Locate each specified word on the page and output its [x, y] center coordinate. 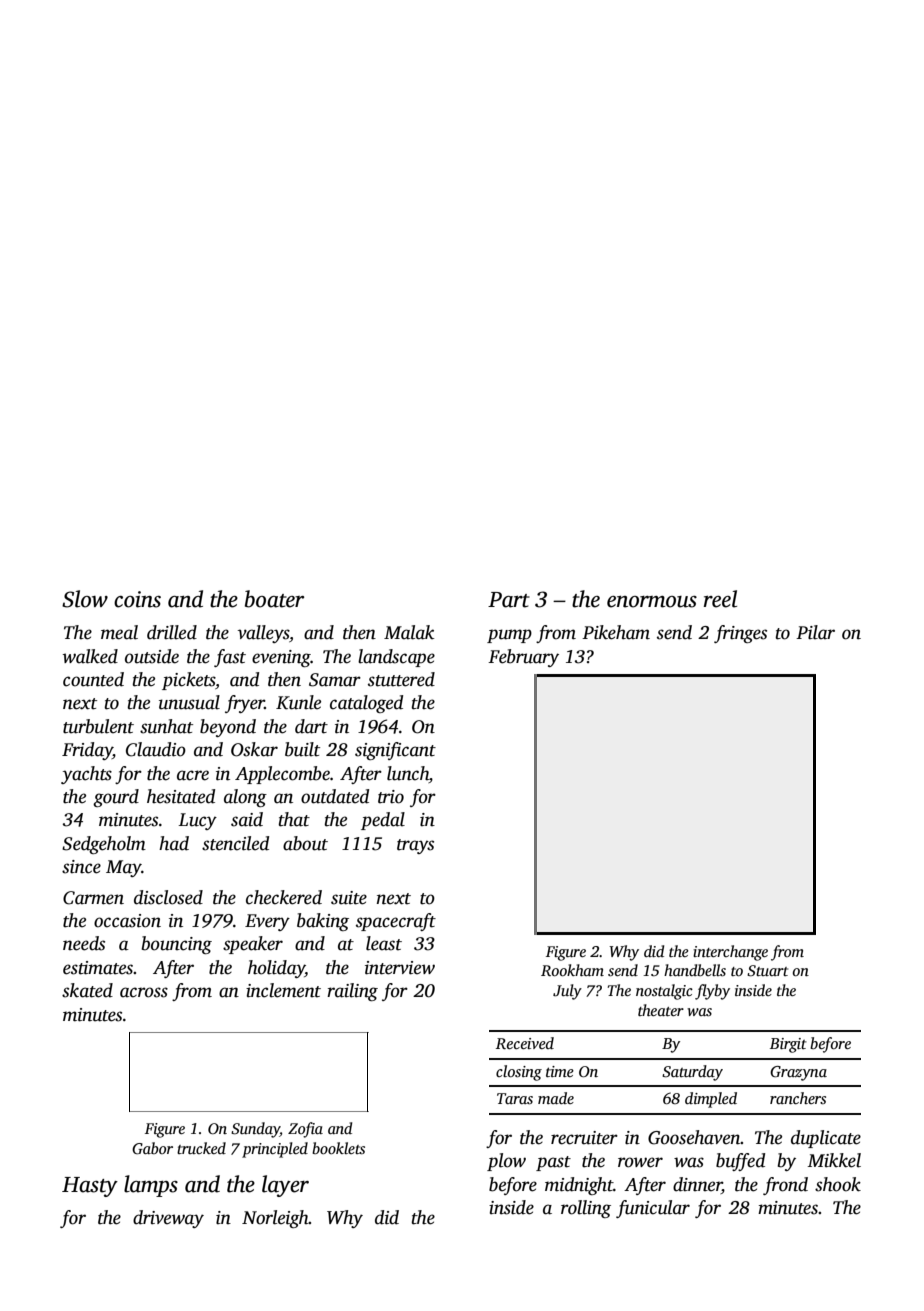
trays [415, 846]
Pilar [815, 632]
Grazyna [798, 1073]
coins [137, 599]
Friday [87, 751]
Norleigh [275, 1219]
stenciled [235, 843]
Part [509, 600]
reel [720, 599]
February [523, 658]
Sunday [255, 1130]
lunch [408, 773]
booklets [338, 1148]
